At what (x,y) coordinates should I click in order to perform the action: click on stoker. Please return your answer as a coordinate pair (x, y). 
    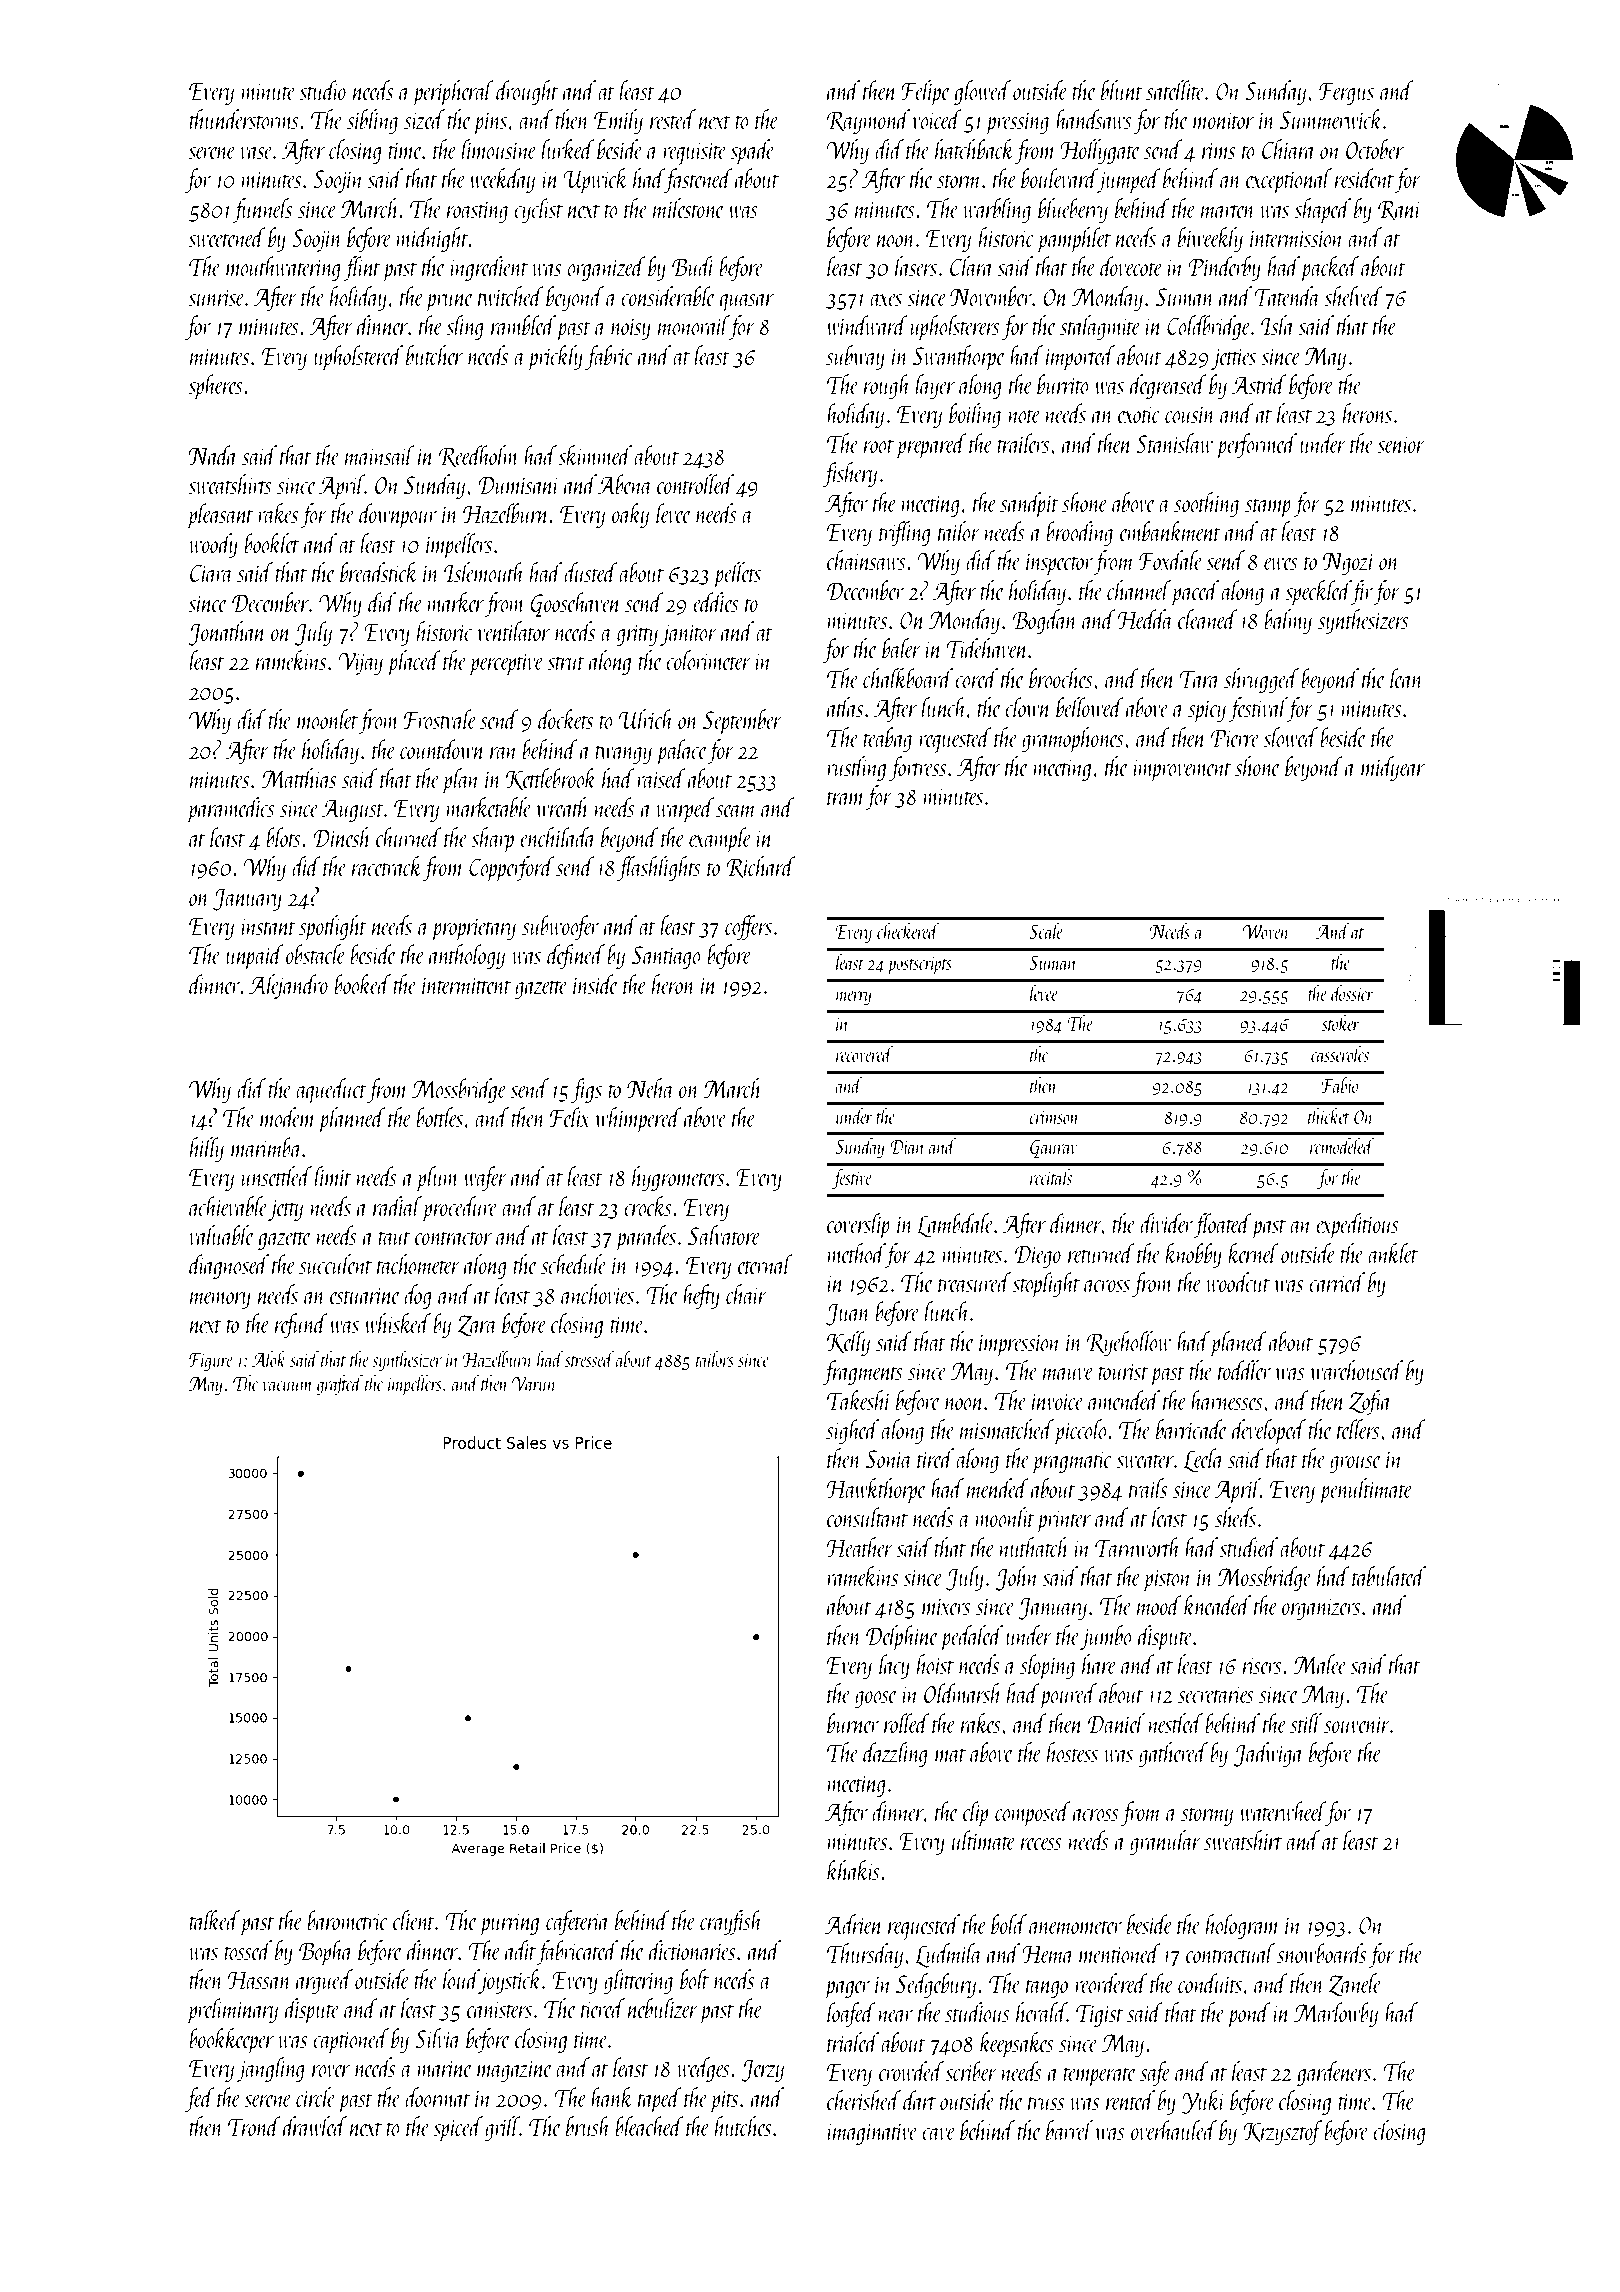
    Looking at the image, I should click on (1341, 1023).
